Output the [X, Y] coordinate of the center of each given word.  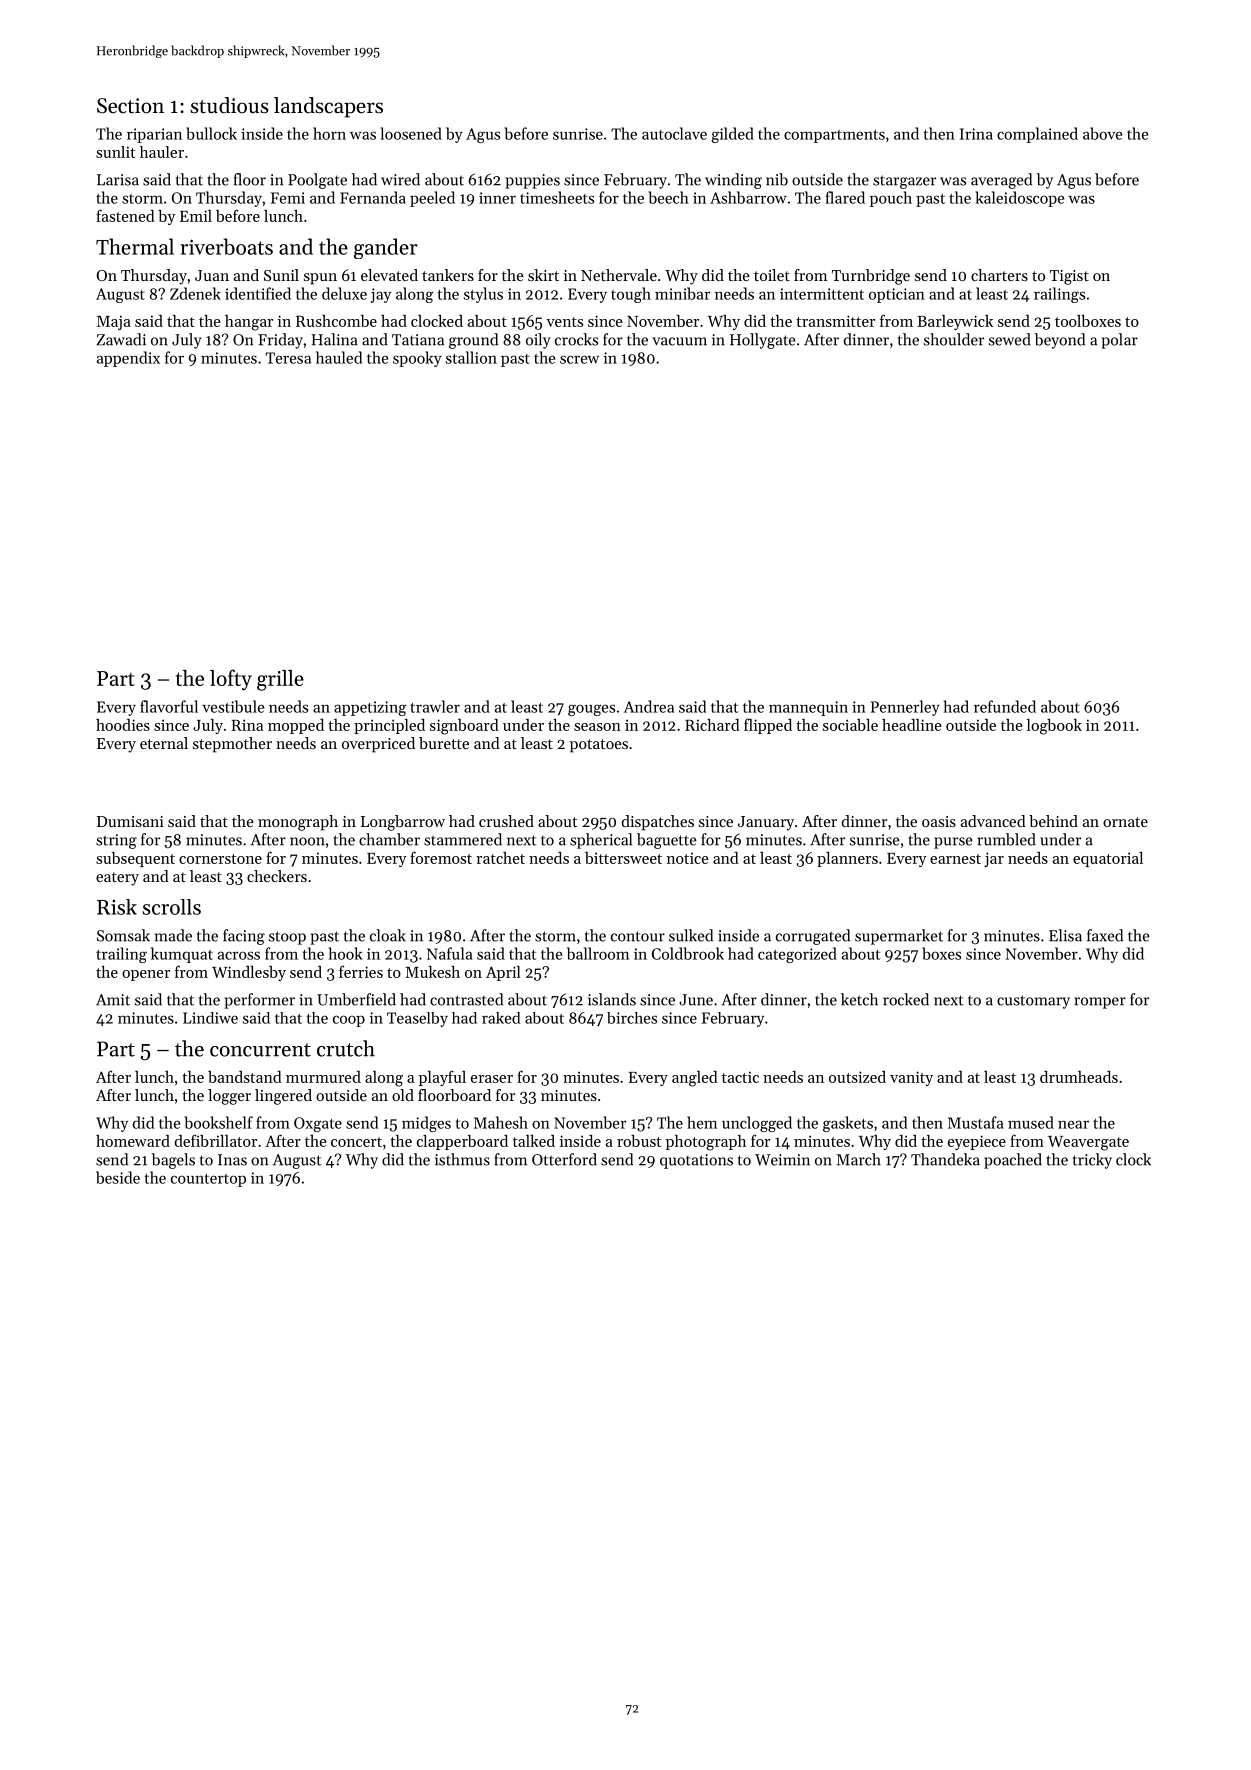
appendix [128, 359]
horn [329, 133]
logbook [1054, 727]
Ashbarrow [748, 197]
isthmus [462, 1159]
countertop [208, 1180]
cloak [388, 935]
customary [1033, 1002]
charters [999, 275]
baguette [667, 841]
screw [579, 359]
